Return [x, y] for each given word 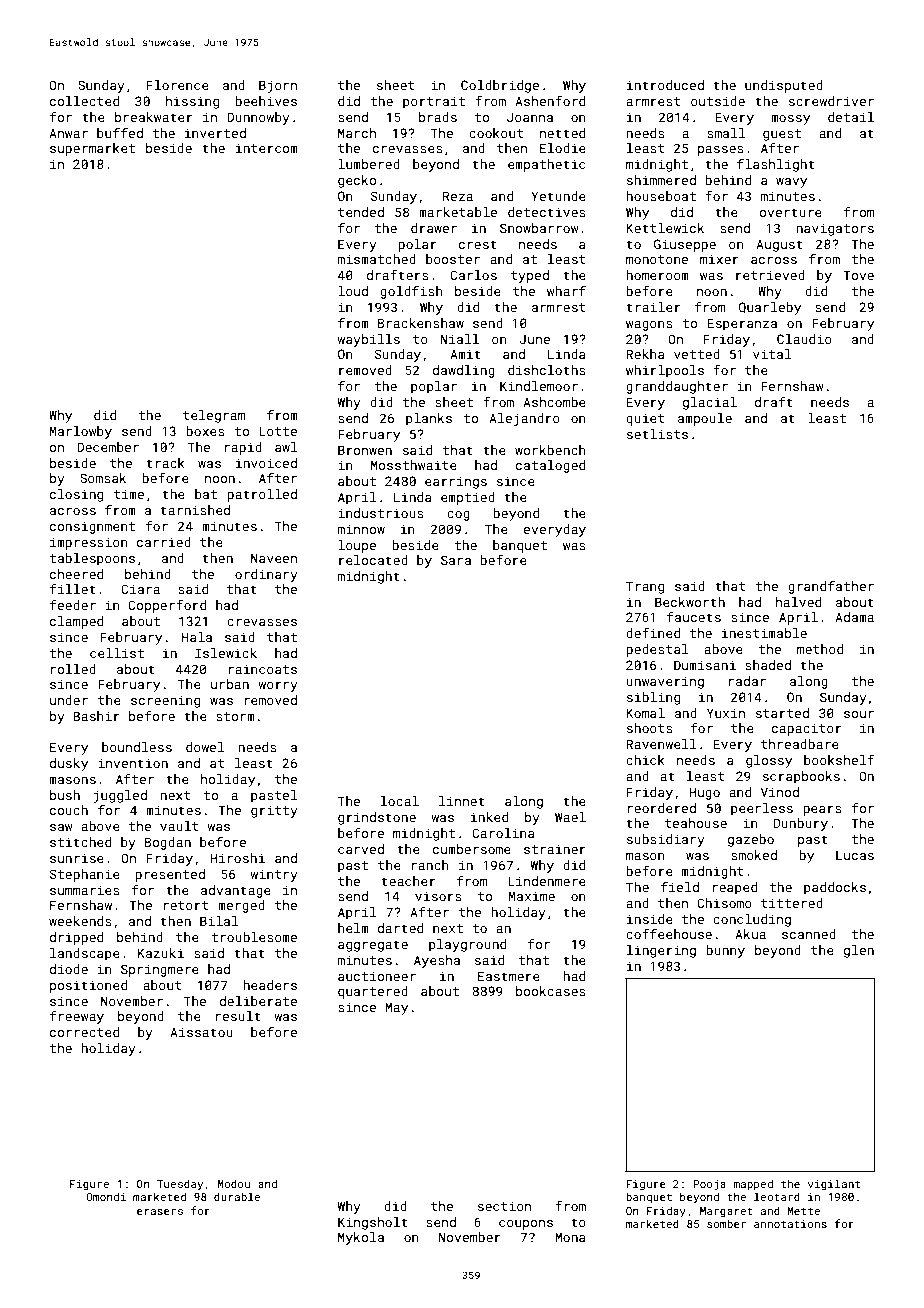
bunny [725, 951]
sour [859, 714]
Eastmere [509, 976]
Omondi [106, 1196]
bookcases [551, 991]
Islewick [226, 653]
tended [361, 212]
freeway [77, 1017]
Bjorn [278, 86]
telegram [214, 416]
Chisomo [724, 903]
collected [84, 101]
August [779, 245]
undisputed [784, 86]
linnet [462, 801]
